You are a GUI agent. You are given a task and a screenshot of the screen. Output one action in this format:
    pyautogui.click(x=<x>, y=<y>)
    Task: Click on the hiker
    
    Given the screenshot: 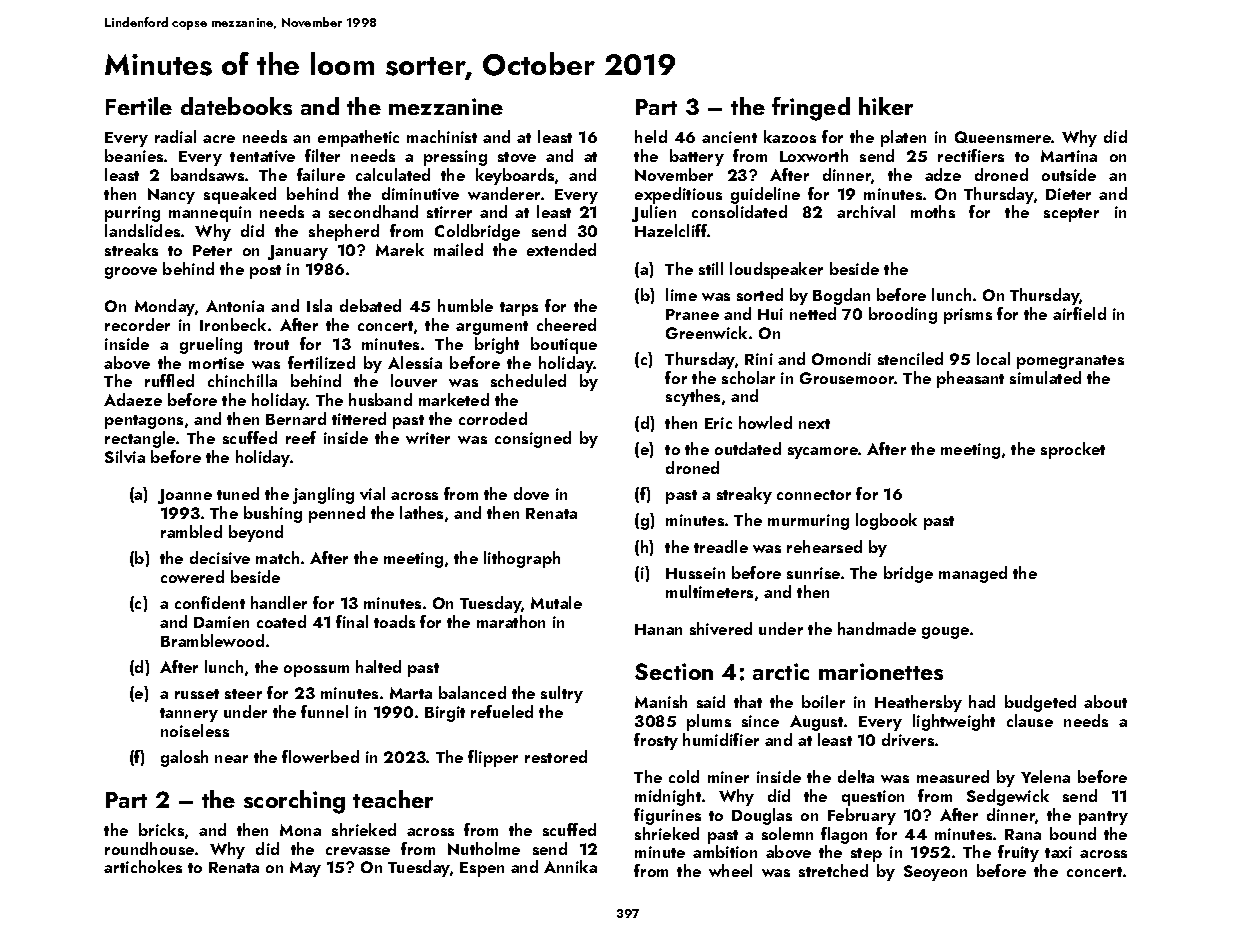 What is the action you would take?
    pyautogui.click(x=886, y=106)
